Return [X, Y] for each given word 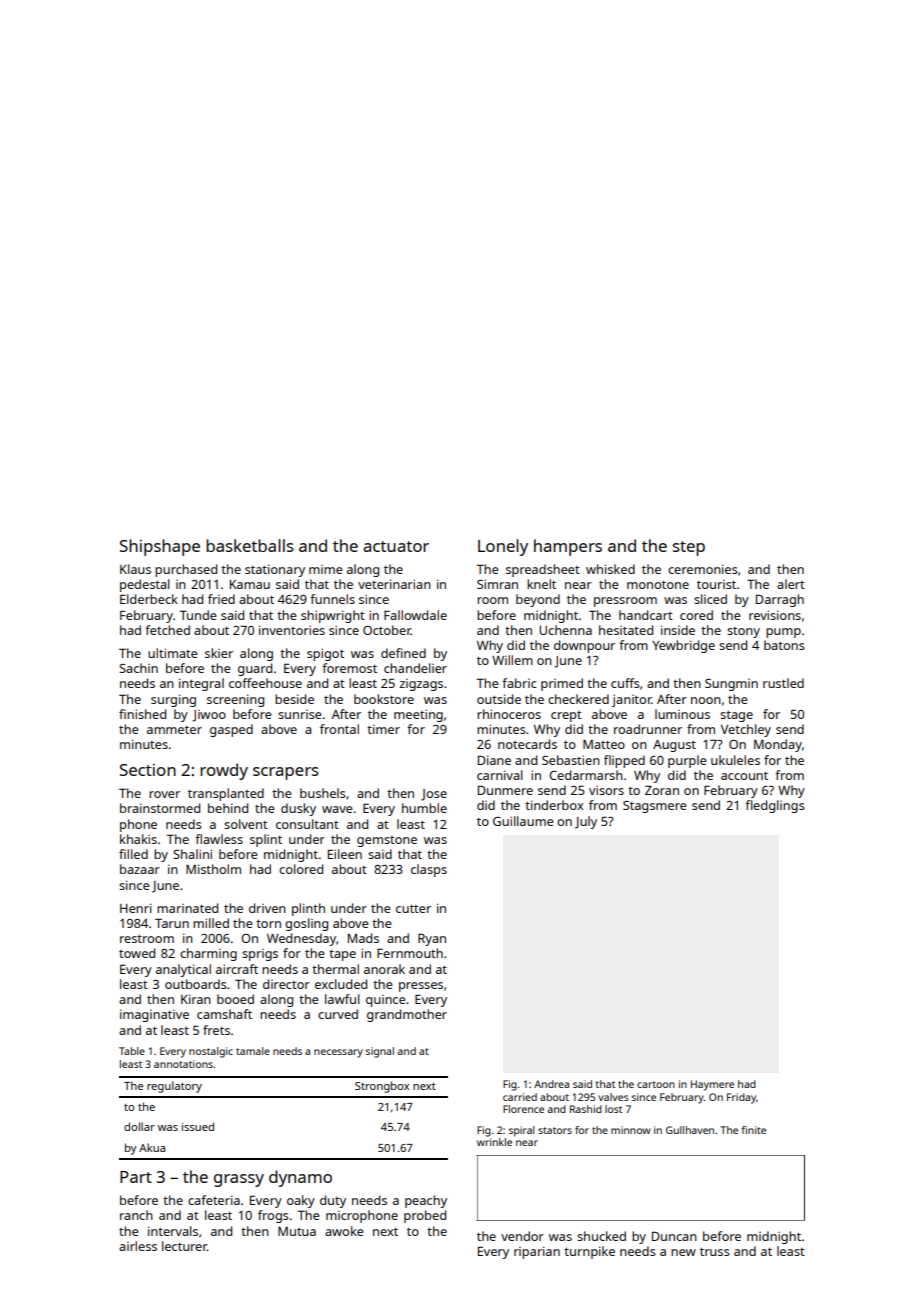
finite [754, 1130]
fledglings [774, 806]
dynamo [300, 1178]
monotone [658, 584]
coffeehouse [265, 683]
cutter [413, 908]
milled [211, 923]
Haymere [712, 1085]
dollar [139, 1126]
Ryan [432, 940]
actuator [396, 546]
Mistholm [213, 869]
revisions [775, 615]
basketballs [250, 545]
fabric [519, 683]
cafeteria [214, 1200]
